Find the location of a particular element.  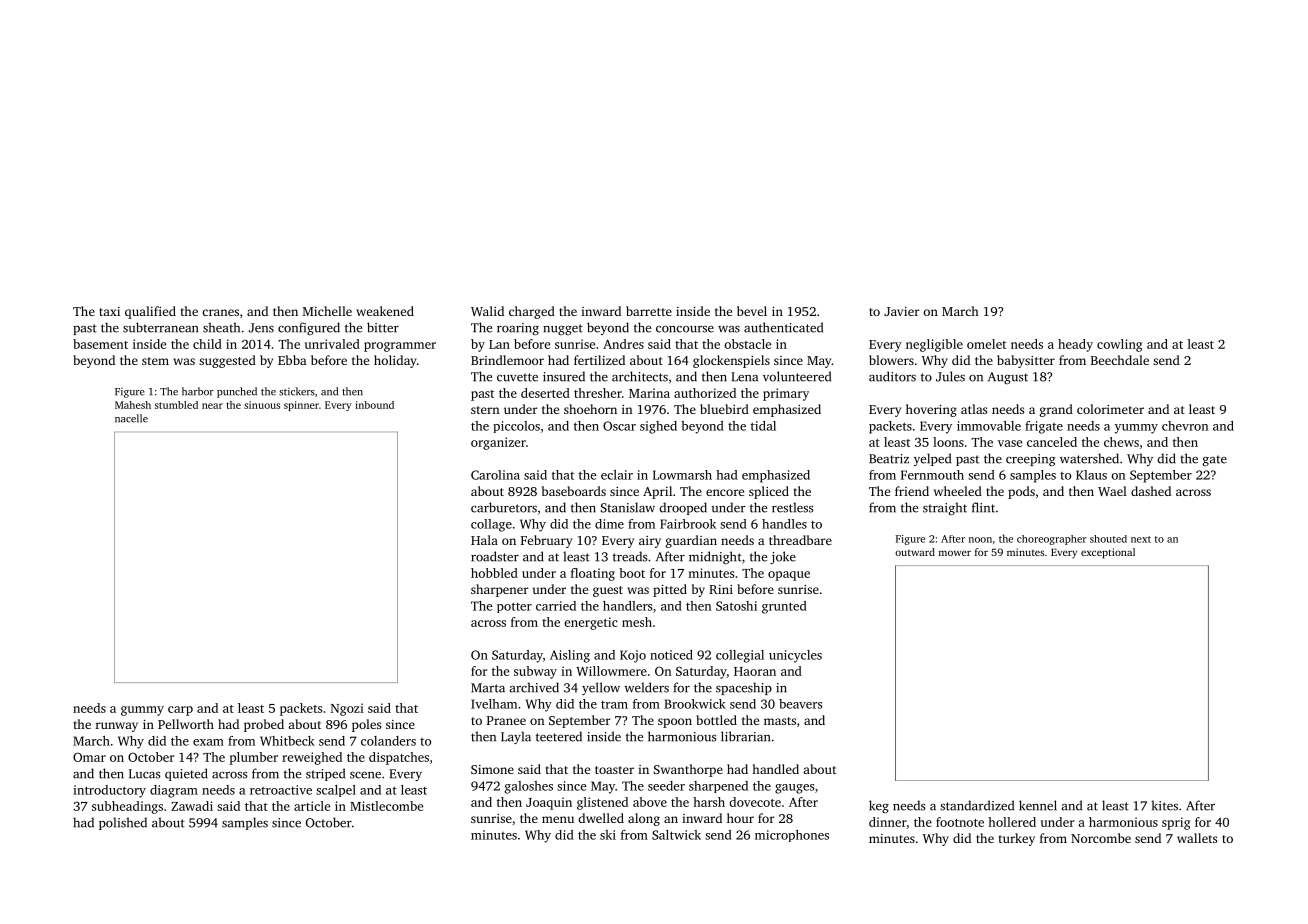

sighed is located at coordinates (658, 427).
